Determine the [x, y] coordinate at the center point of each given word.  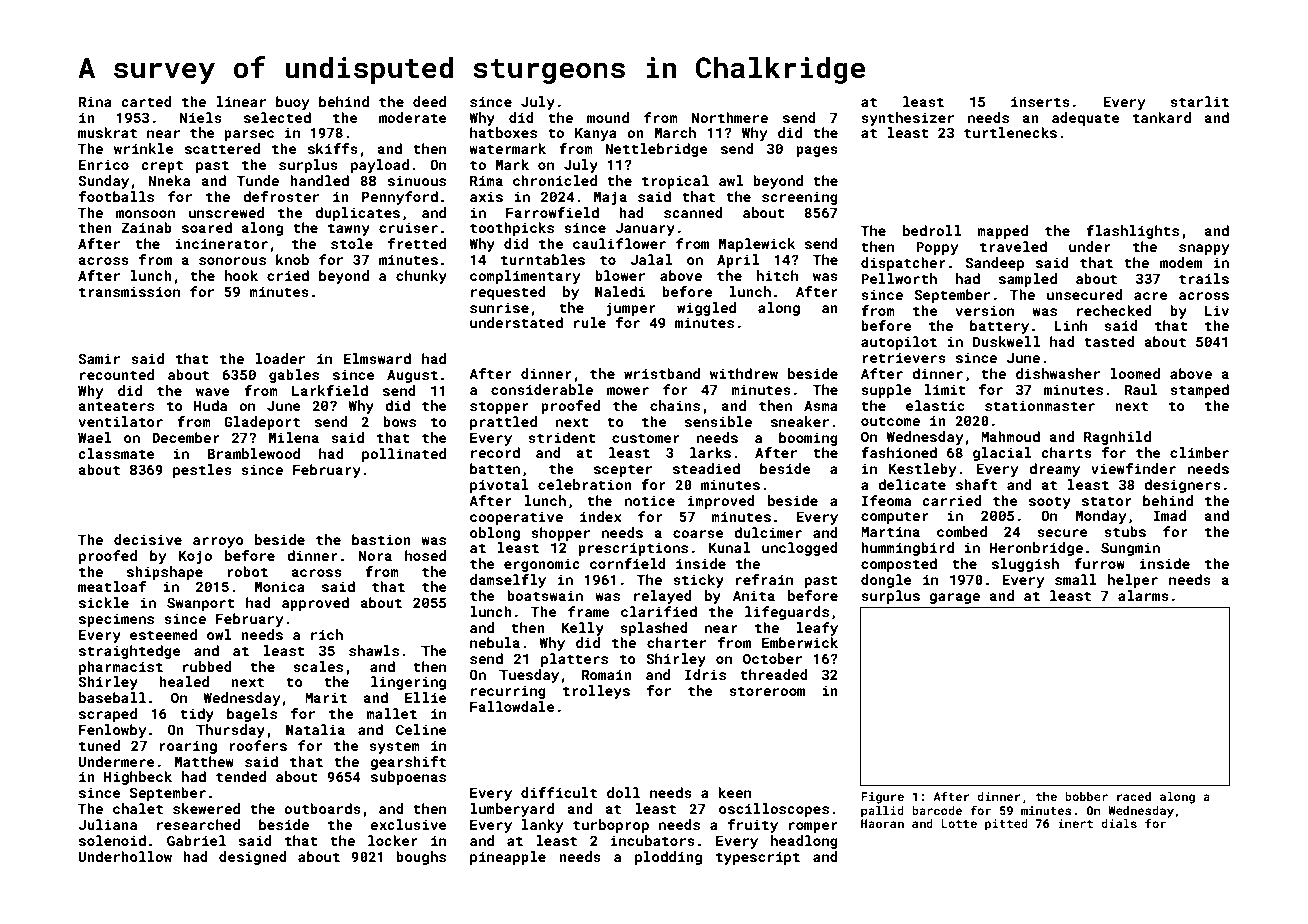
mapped [1002, 232]
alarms [1143, 595]
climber [1199, 452]
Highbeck [138, 778]
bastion [381, 539]
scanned [693, 212]
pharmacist [121, 668]
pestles [202, 471]
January [645, 229]
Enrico [104, 164]
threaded [774, 674]
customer [646, 438]
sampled [1028, 280]
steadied [706, 468]
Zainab [146, 227]
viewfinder [1133, 468]
